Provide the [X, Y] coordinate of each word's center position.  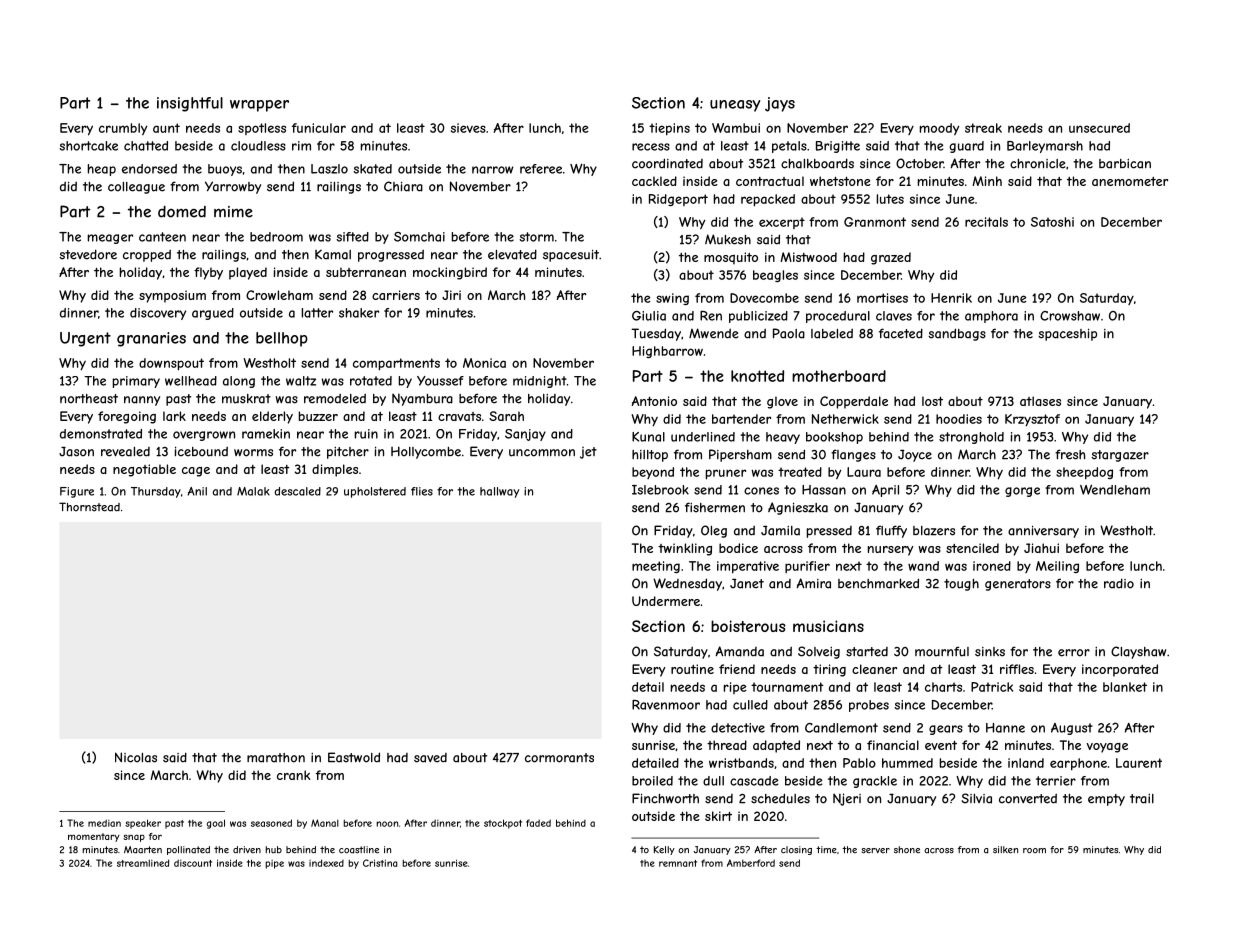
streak [983, 128]
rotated [371, 381]
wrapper [259, 106]
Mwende [713, 333]
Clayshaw [1138, 652]
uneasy [735, 106]
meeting [656, 567]
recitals [986, 222]
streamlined [143, 863]
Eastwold [354, 757]
